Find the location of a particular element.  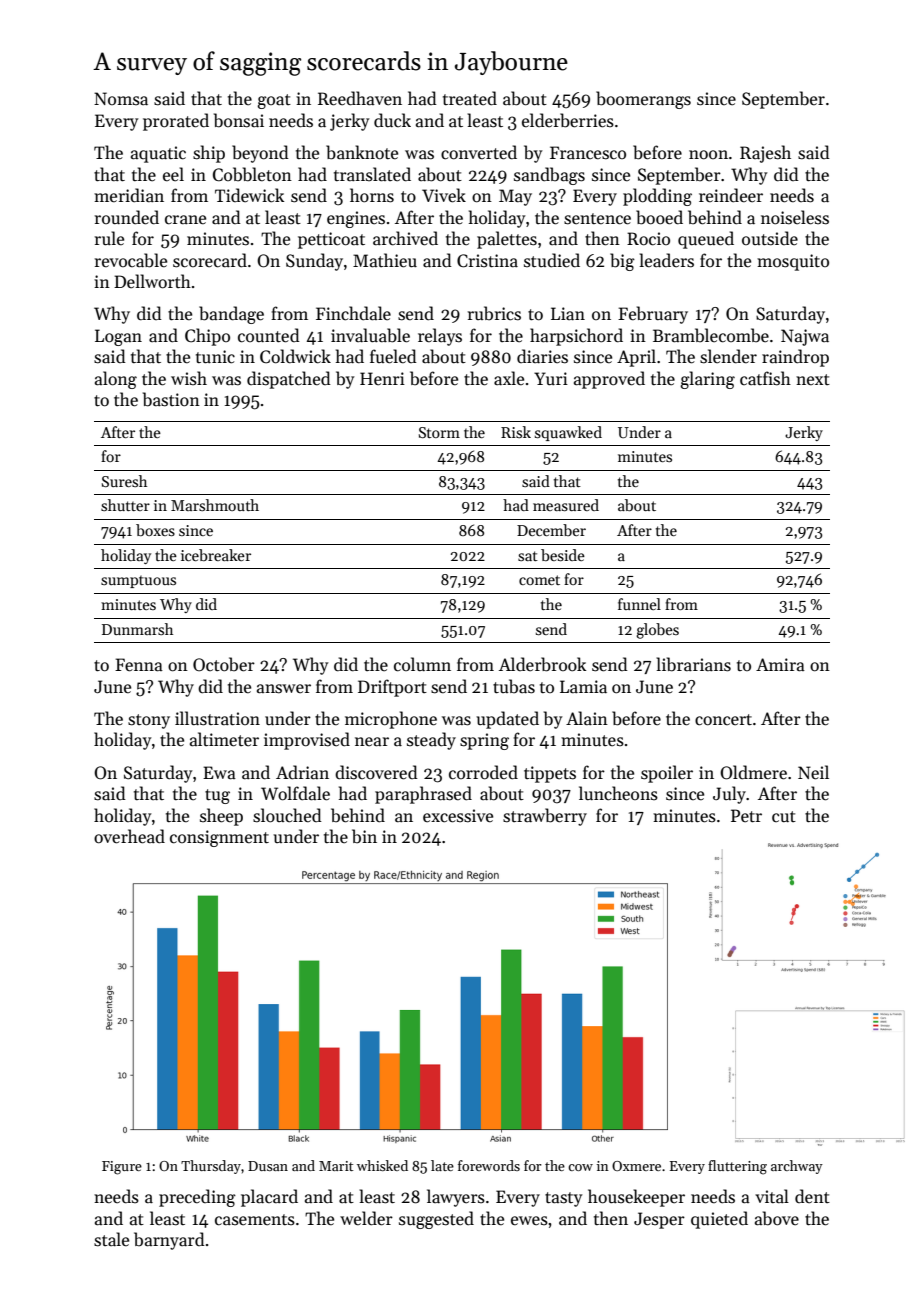

suggested is located at coordinates (436, 1220).
